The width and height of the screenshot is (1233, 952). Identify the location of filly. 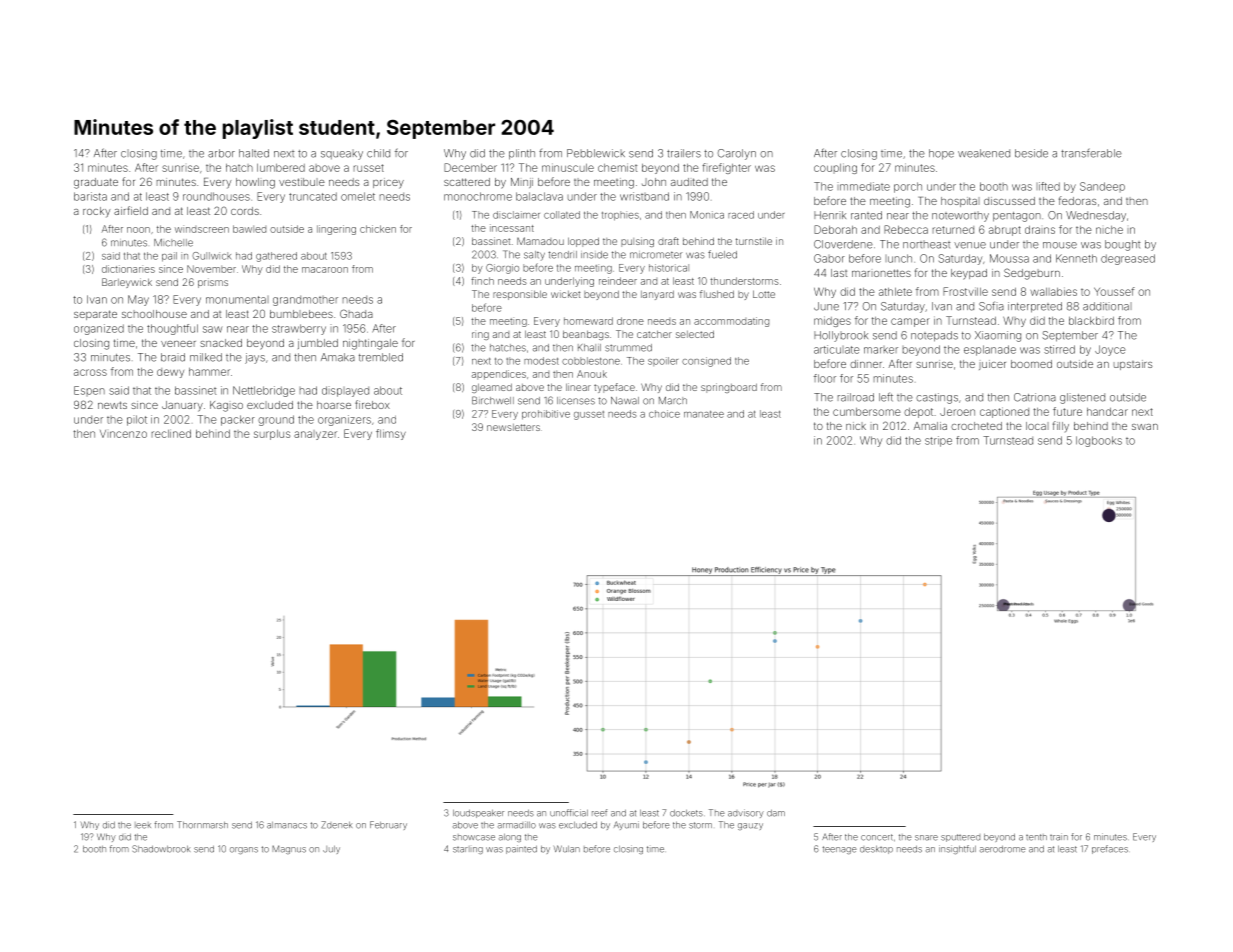
(1061, 426).
